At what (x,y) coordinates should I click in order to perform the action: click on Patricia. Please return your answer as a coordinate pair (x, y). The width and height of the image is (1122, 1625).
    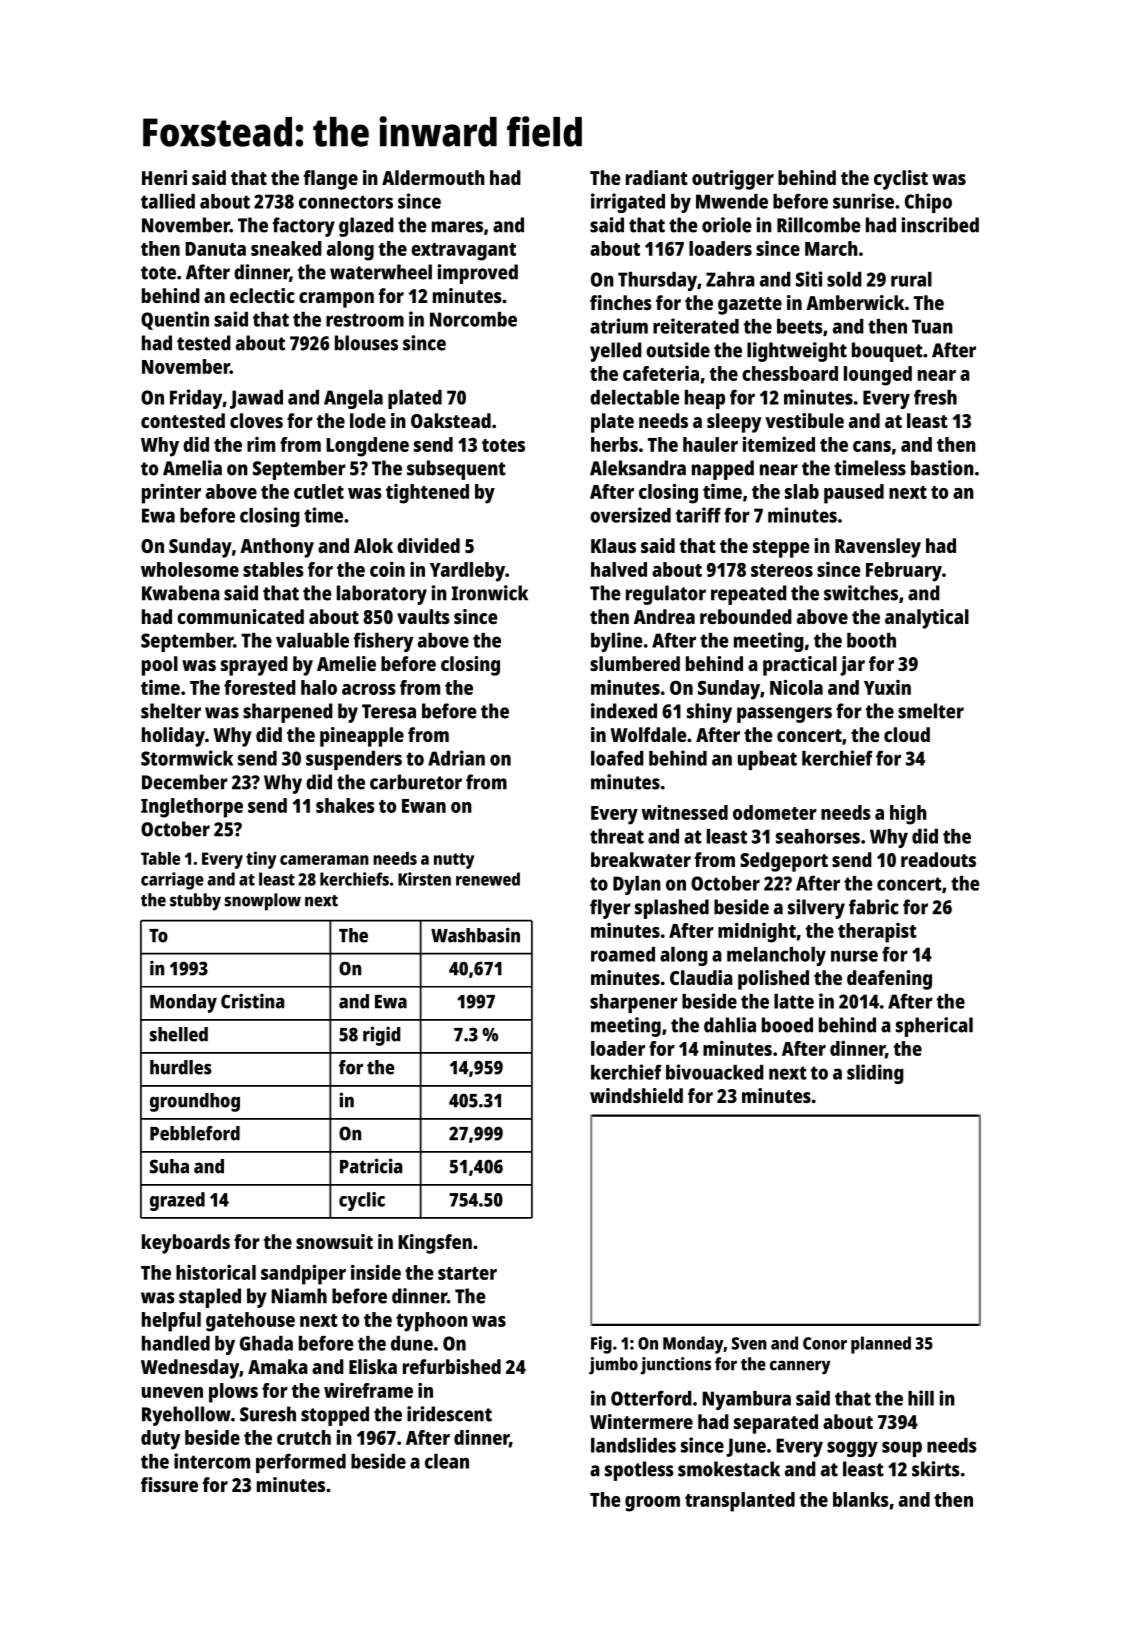
    Looking at the image, I should click on (371, 1166).
